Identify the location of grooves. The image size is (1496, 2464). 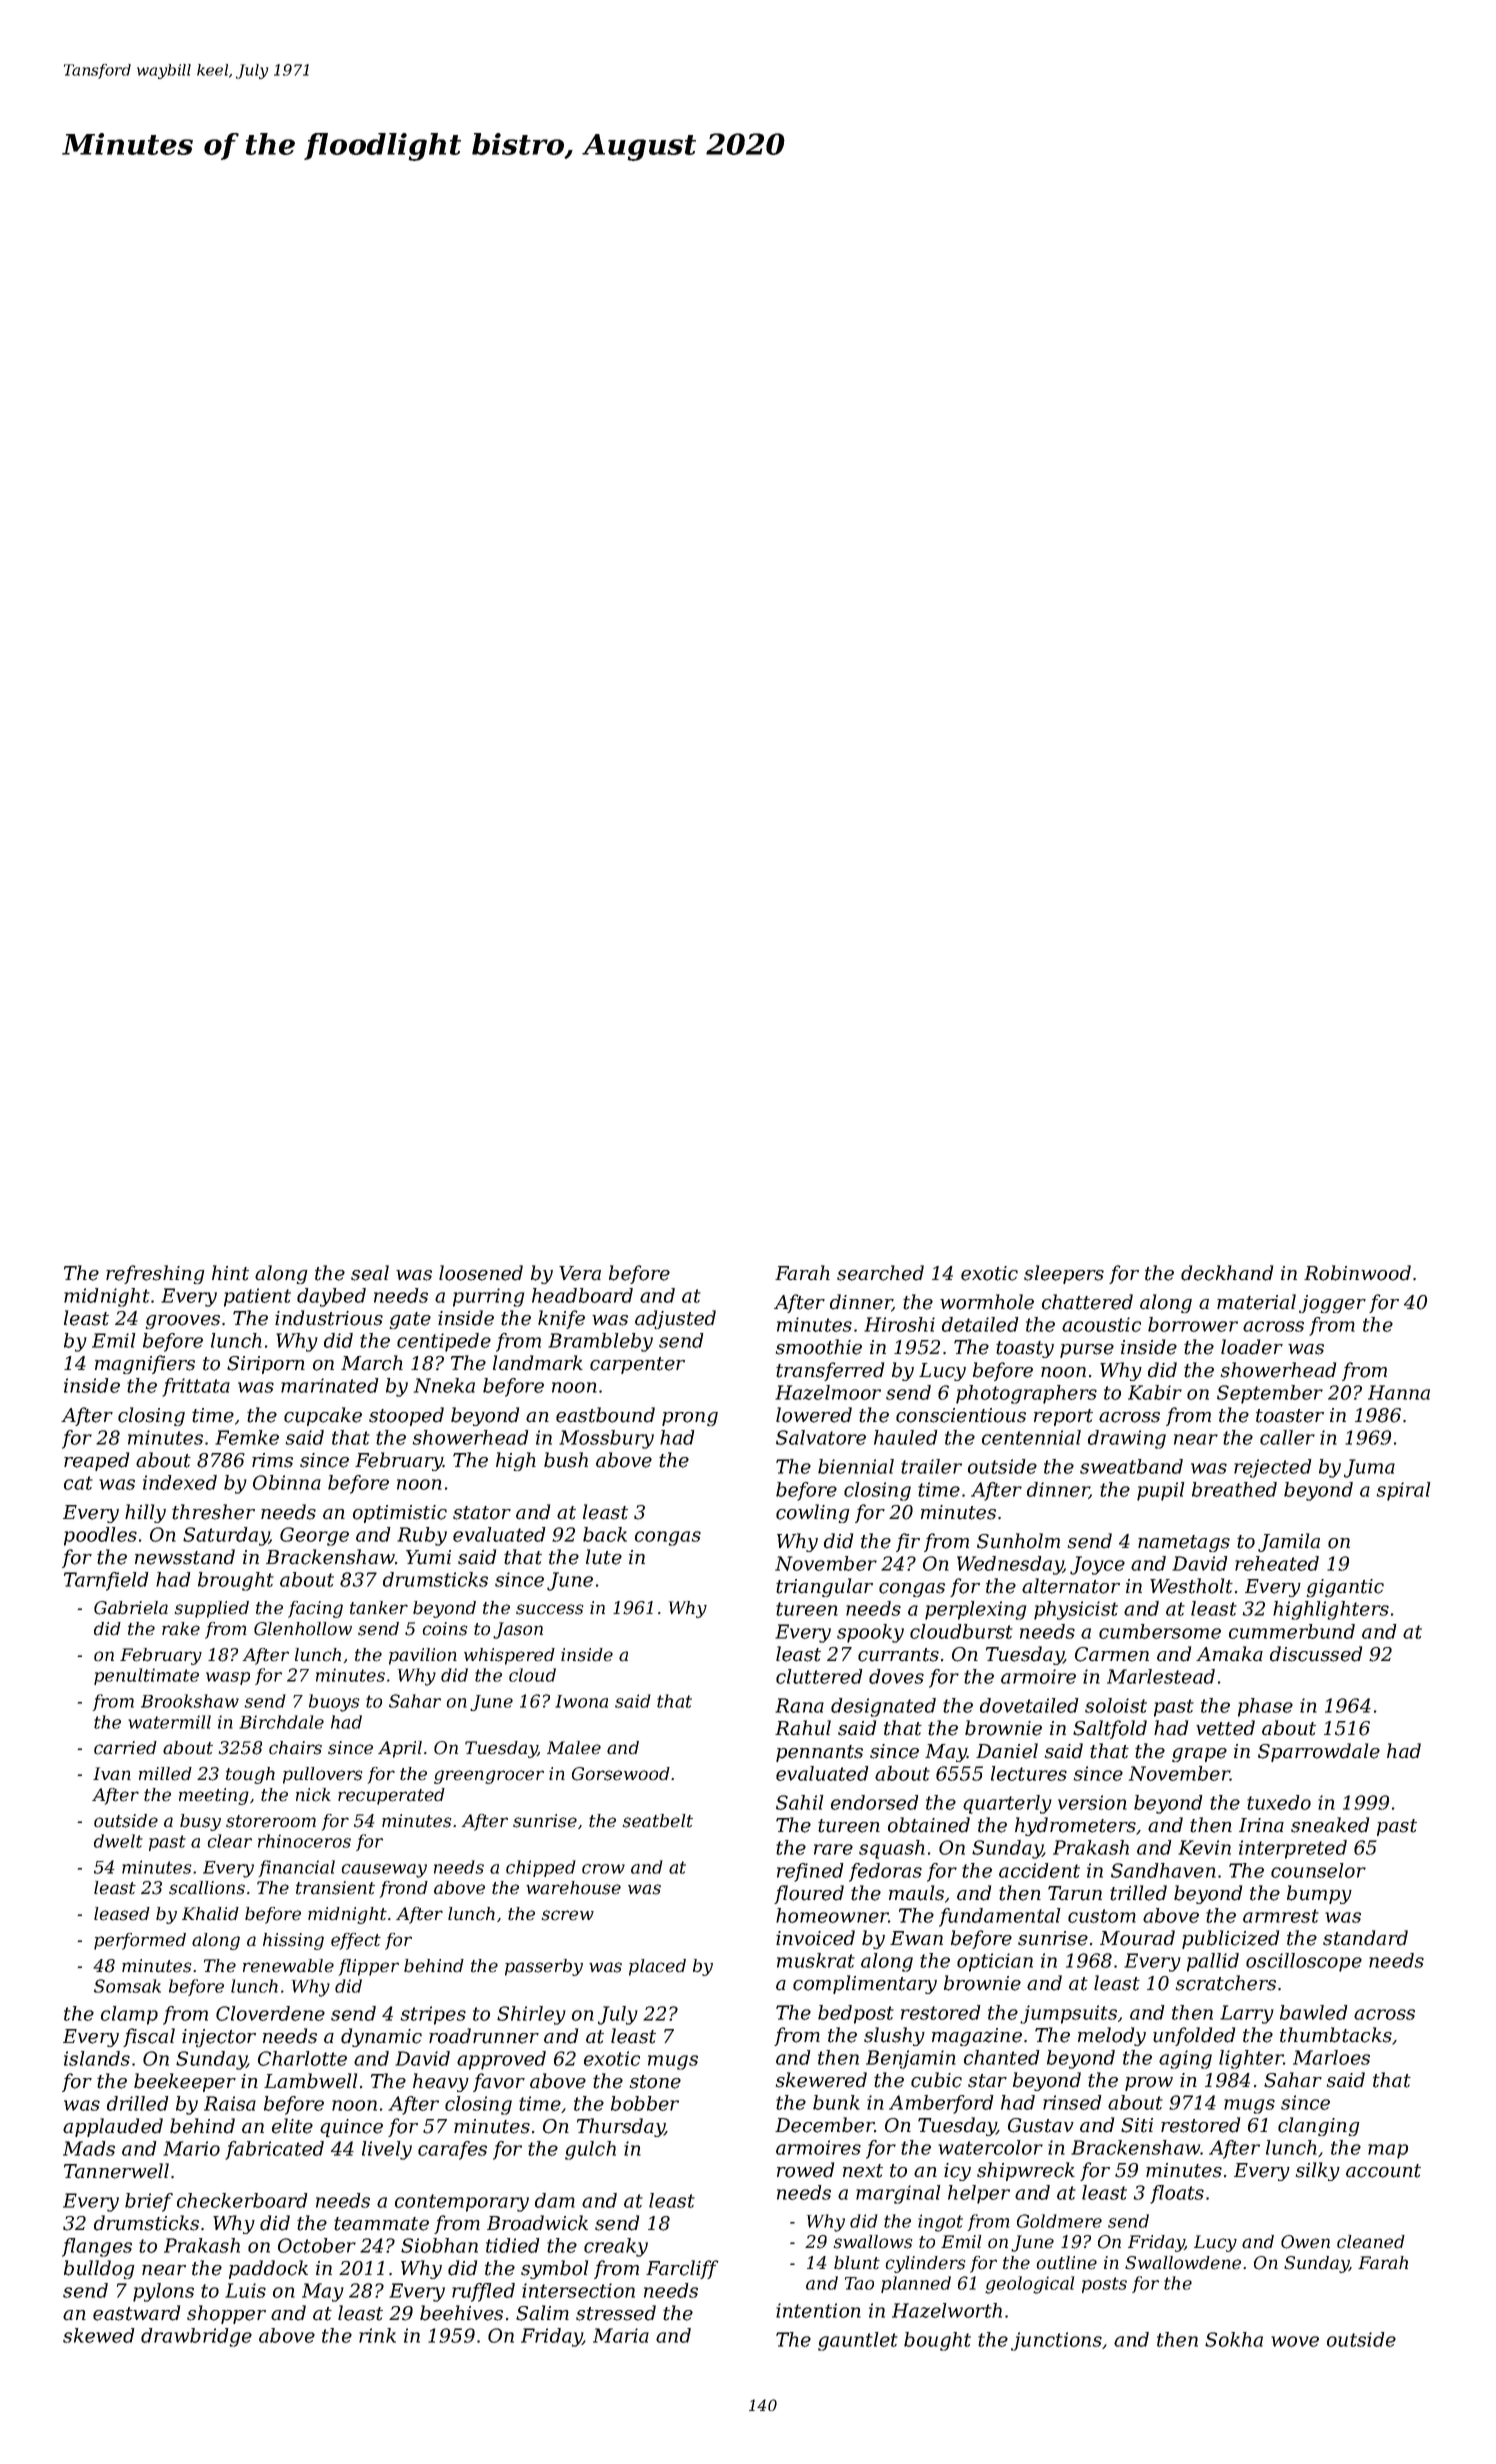
(183, 1322).
